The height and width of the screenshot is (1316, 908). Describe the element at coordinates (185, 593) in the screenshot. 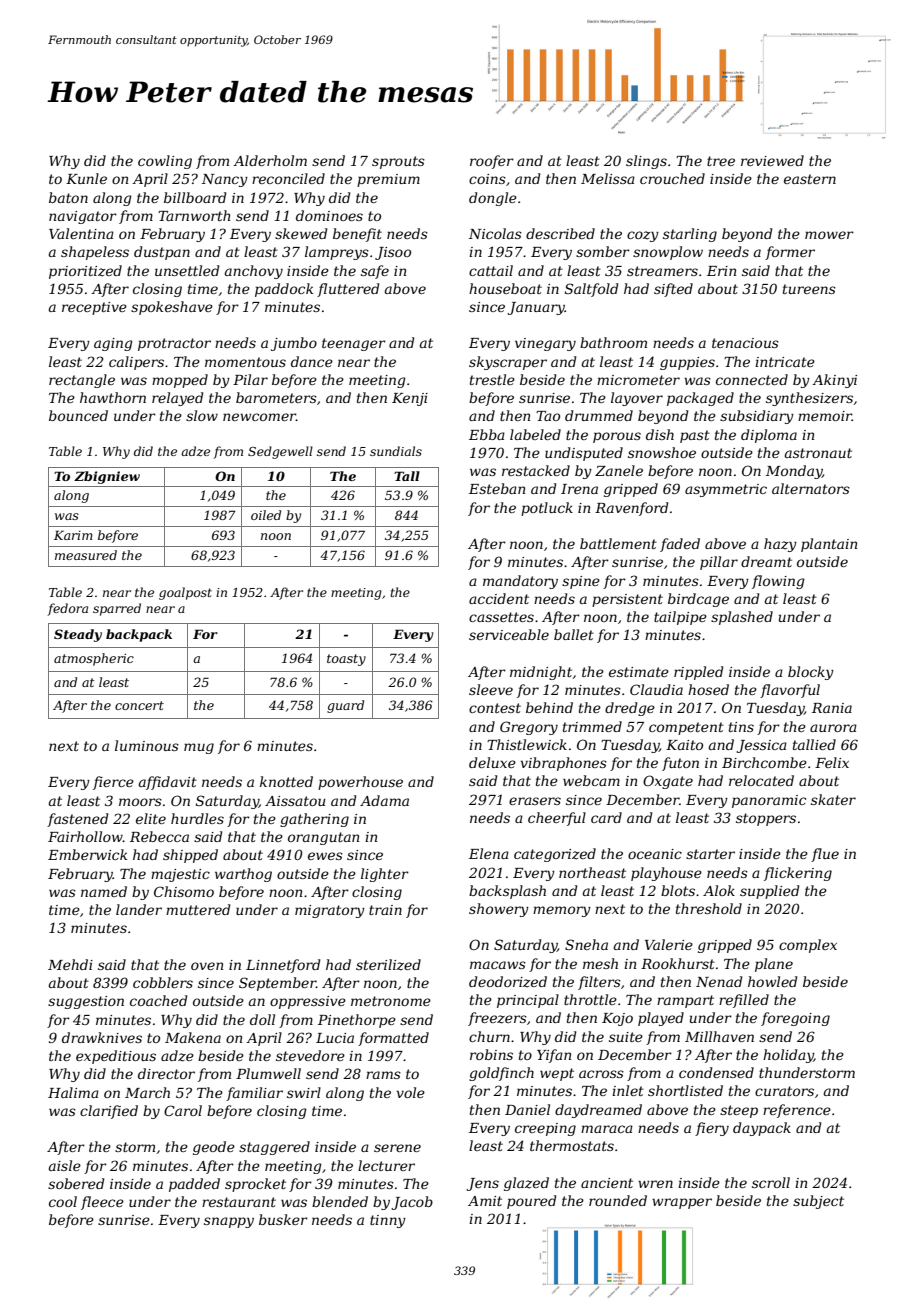

I see `goalpost` at that location.
